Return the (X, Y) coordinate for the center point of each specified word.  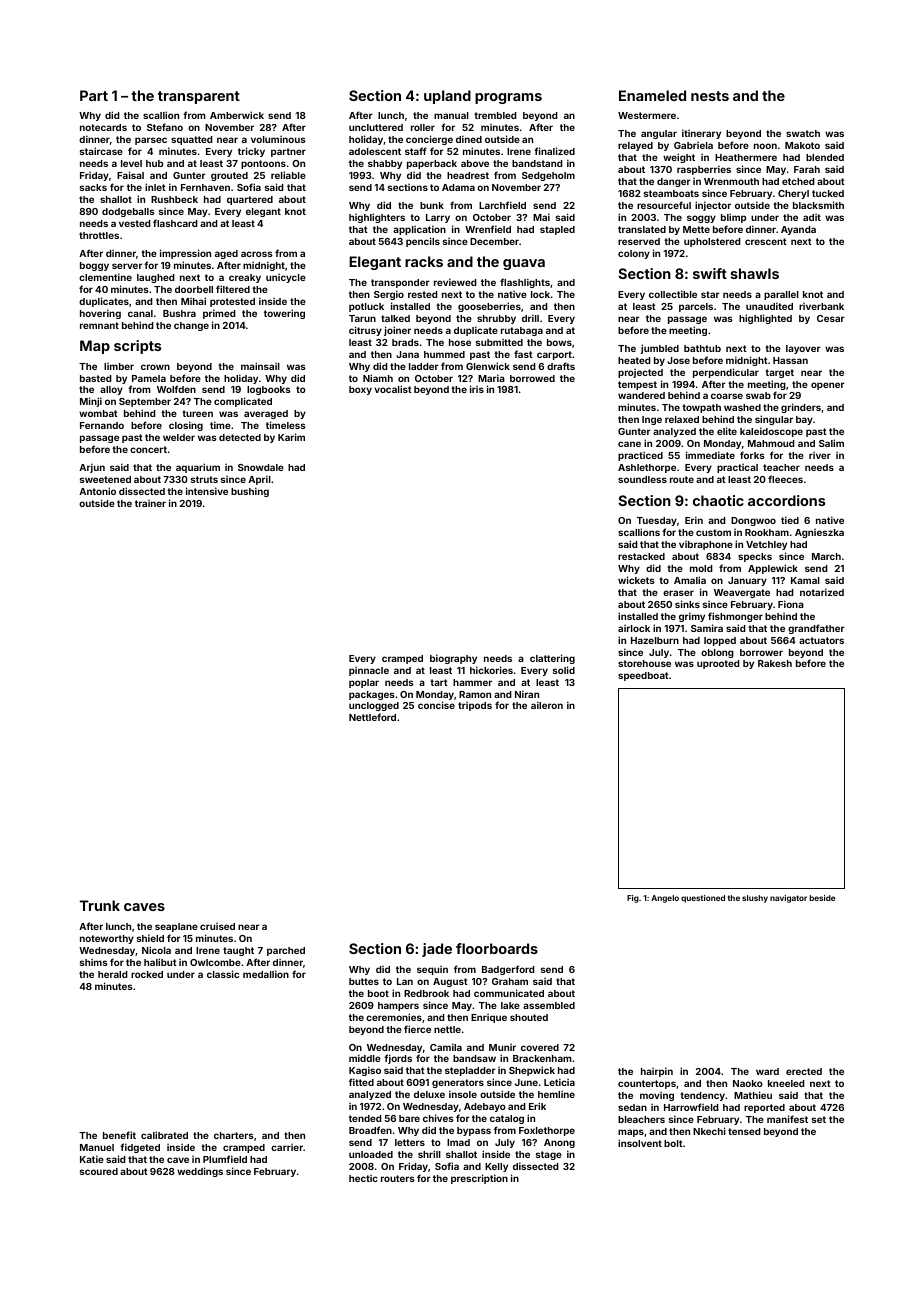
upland (447, 97)
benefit (119, 1135)
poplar (364, 683)
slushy (755, 899)
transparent (199, 97)
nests (710, 96)
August (450, 982)
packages (372, 695)
